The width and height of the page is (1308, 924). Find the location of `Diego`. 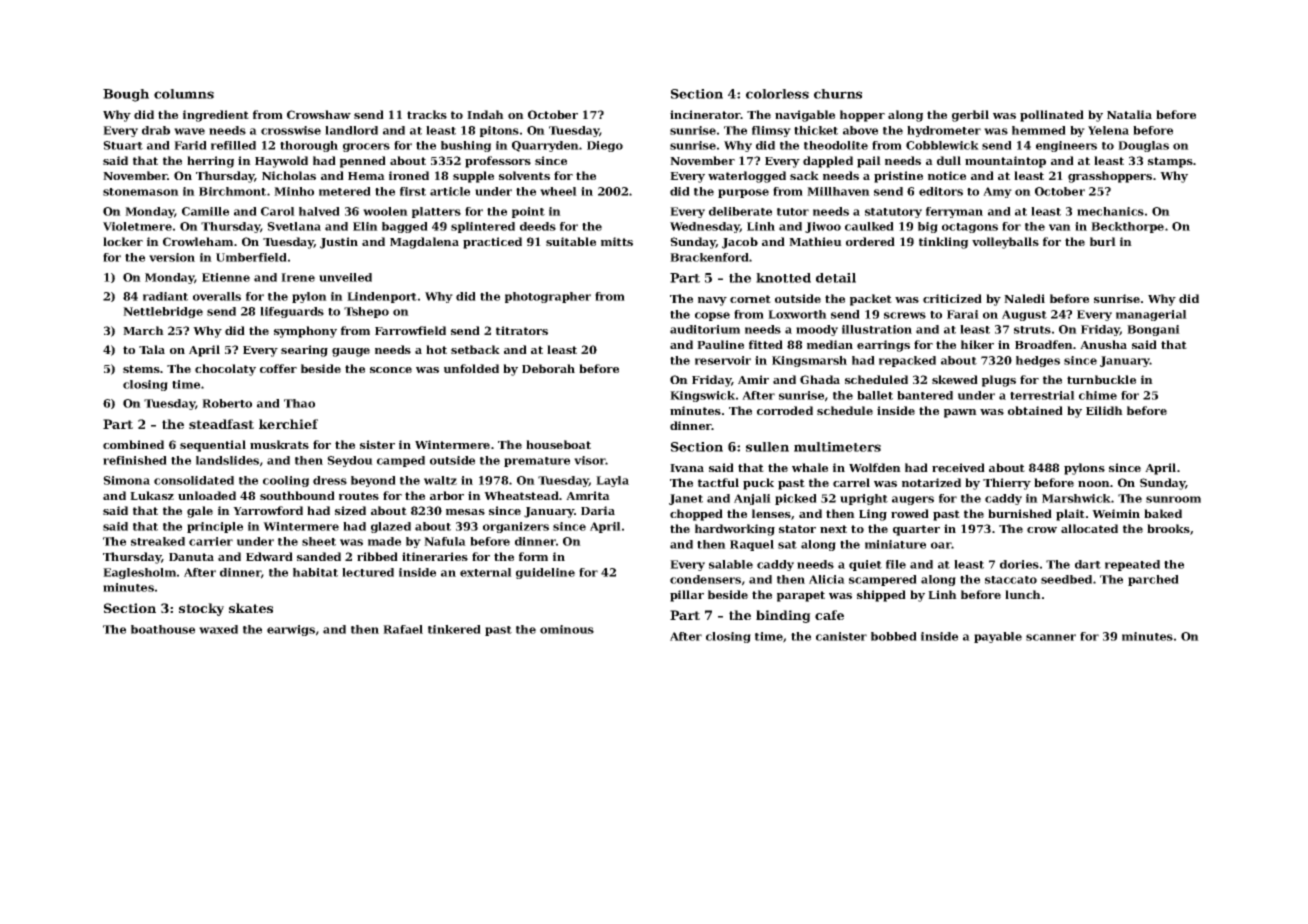

Diego is located at coordinates (605, 146).
